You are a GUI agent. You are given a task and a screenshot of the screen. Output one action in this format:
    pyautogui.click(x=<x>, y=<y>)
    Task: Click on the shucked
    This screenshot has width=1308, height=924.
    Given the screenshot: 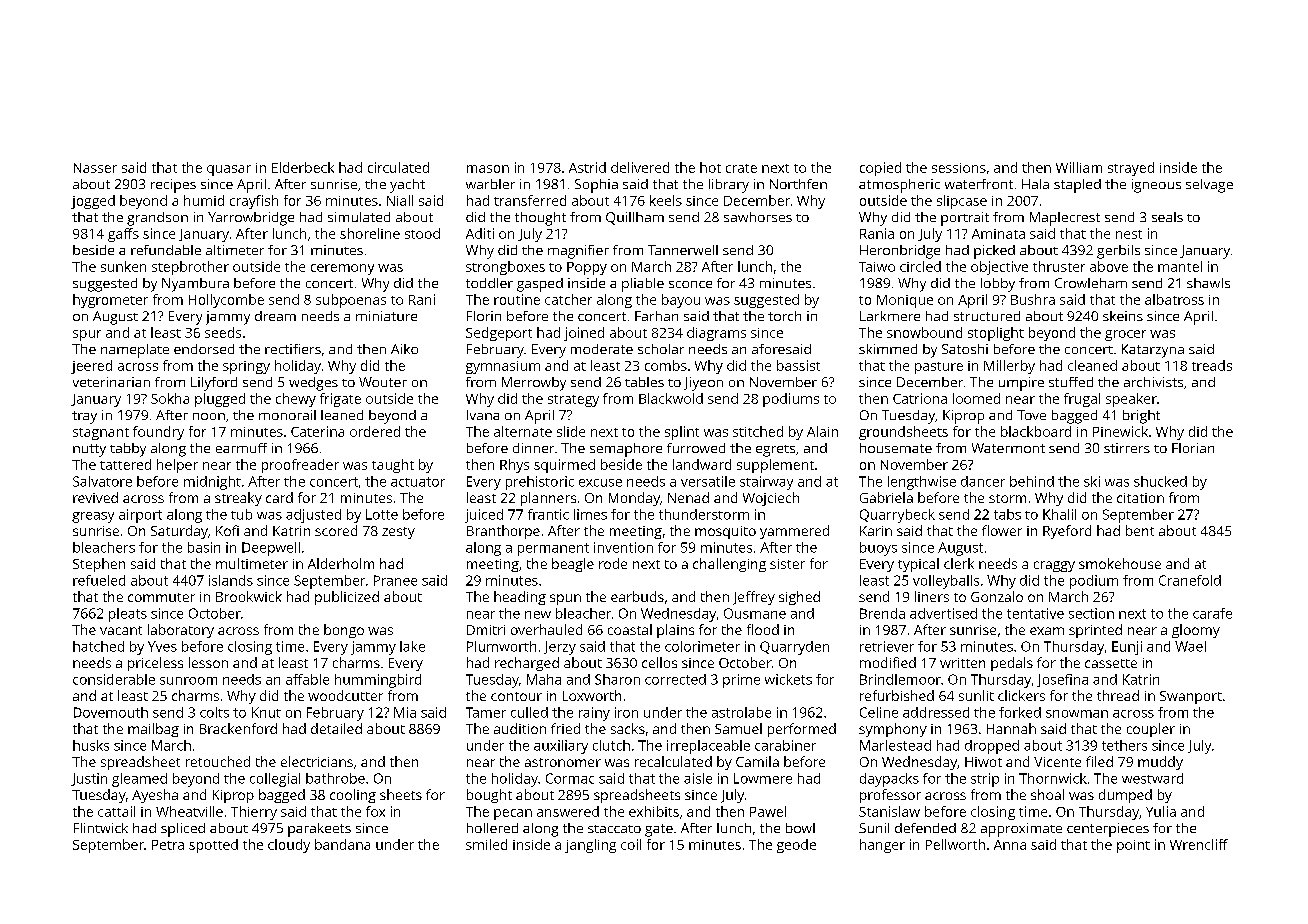 What is the action you would take?
    pyautogui.click(x=1160, y=481)
